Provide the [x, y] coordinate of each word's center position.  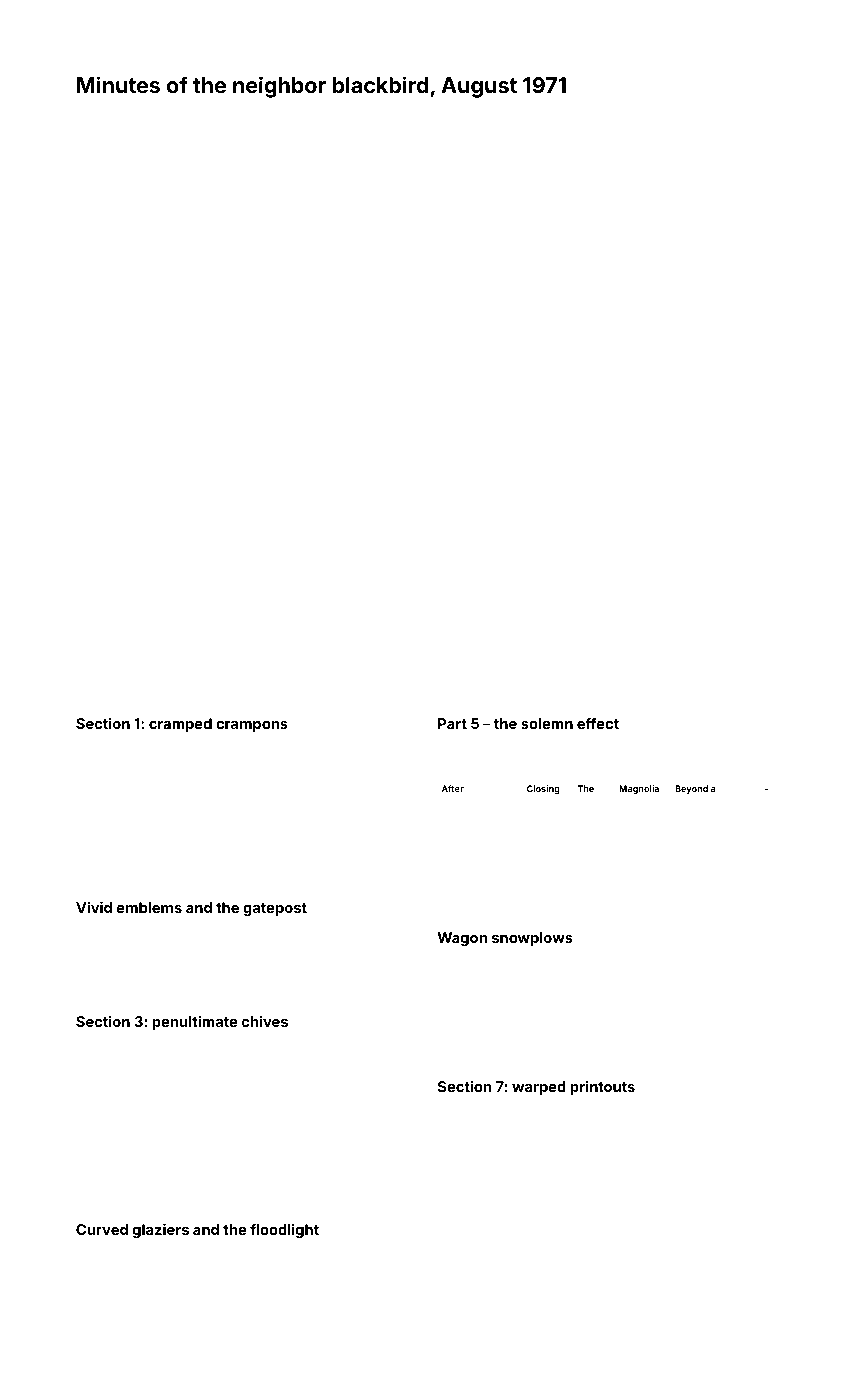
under [451, 1039]
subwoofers [268, 836]
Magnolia [639, 789]
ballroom [721, 743]
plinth [686, 1106]
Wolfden [468, 912]
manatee [718, 1015]
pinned [255, 791]
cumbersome [107, 1122]
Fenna [326, 836]
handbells [99, 1260]
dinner [389, 1088]
